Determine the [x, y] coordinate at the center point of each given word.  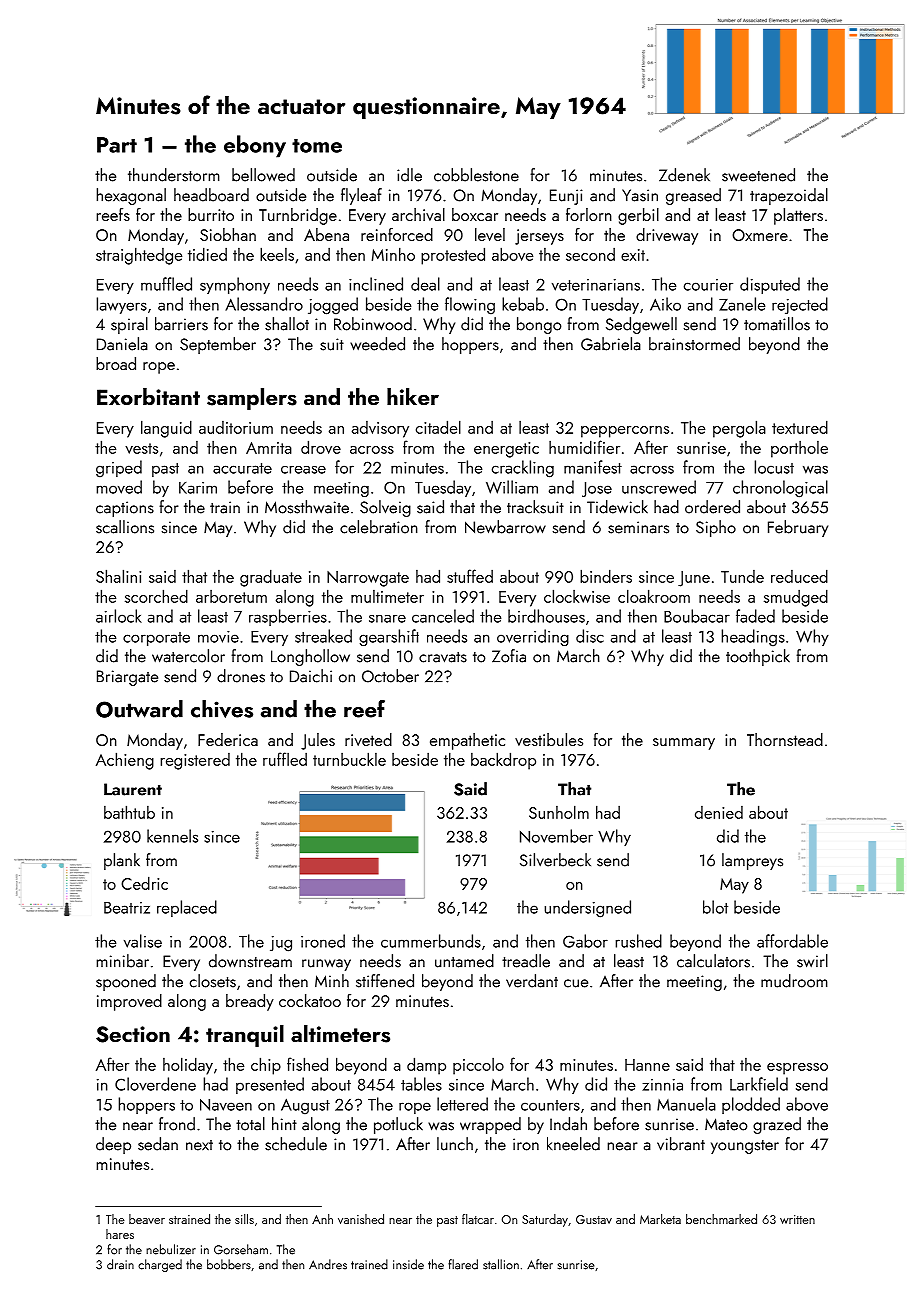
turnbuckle [349, 759]
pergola [739, 429]
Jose [597, 489]
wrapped [490, 1125]
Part [117, 145]
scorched [156, 596]
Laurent [133, 789]
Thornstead [785, 739]
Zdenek [684, 175]
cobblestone [476, 175]
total [250, 1124]
